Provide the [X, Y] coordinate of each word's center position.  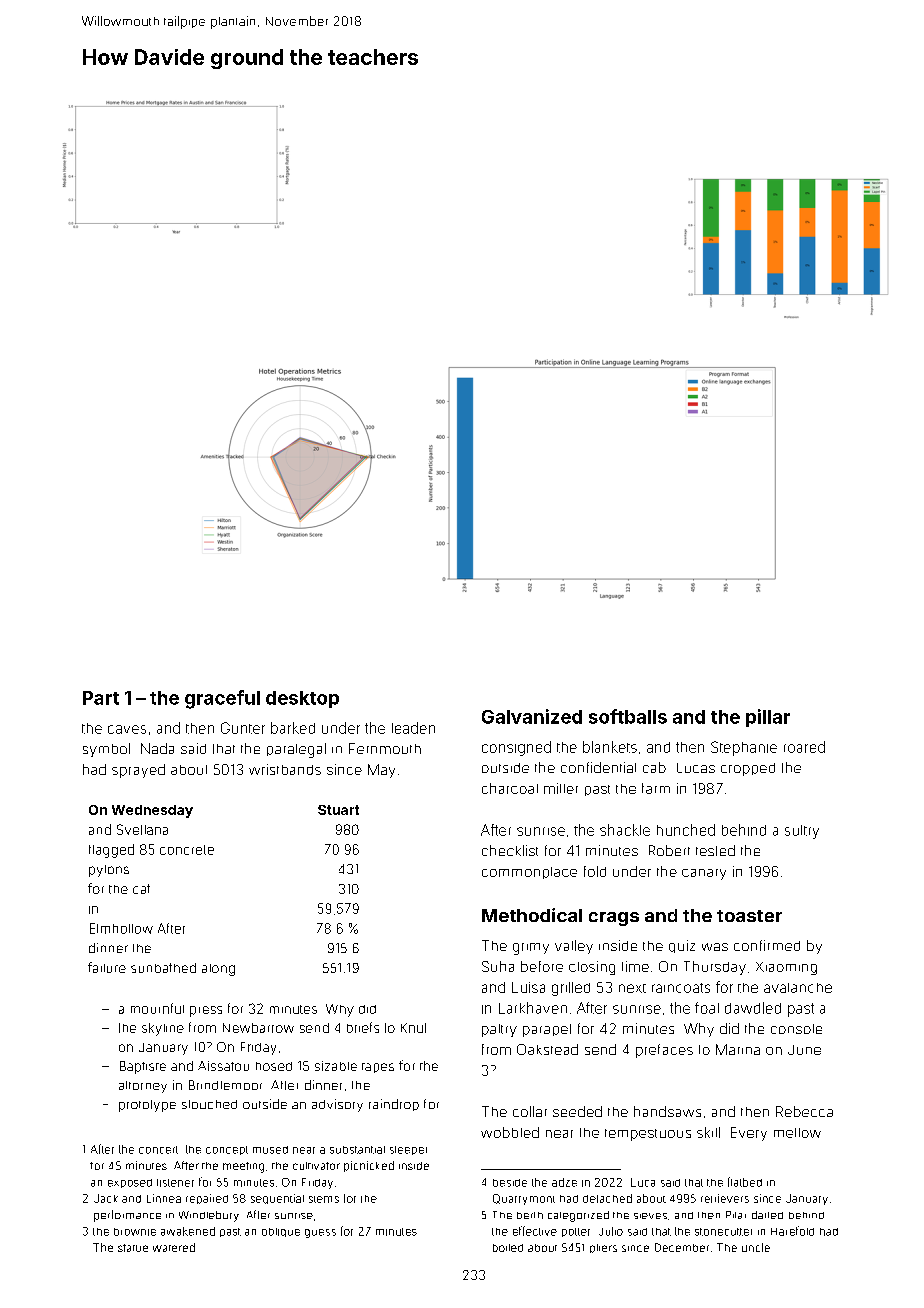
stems [324, 1199]
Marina [738, 1049]
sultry [802, 832]
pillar [768, 718]
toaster [749, 916]
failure [107, 967]
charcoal [510, 788]
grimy [531, 949]
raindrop [394, 1105]
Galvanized [532, 716]
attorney [143, 1087]
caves [127, 729]
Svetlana [142, 829]
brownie [135, 1232]
